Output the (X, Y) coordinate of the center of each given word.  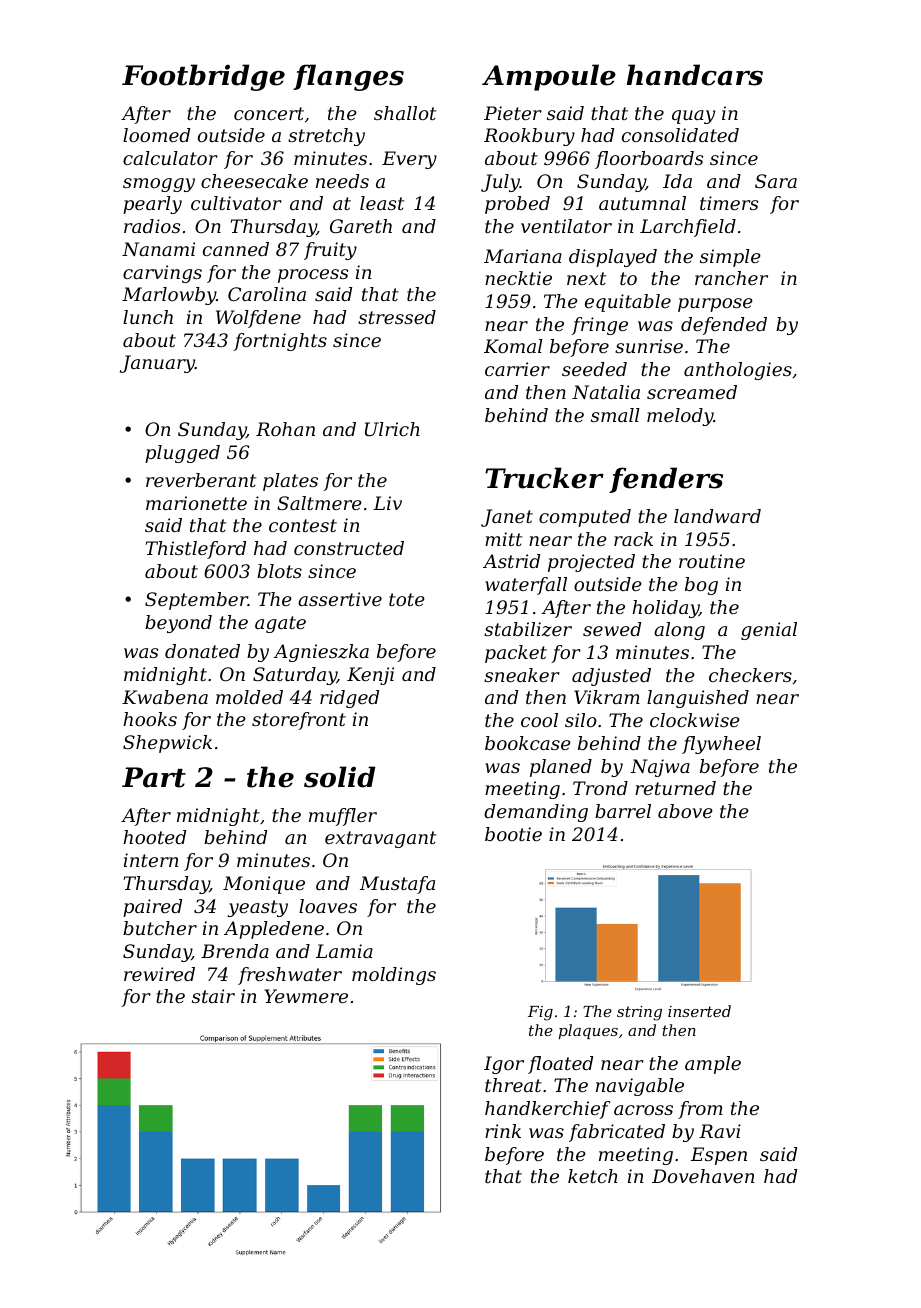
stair (213, 996)
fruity (330, 251)
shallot (405, 113)
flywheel (721, 745)
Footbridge (203, 77)
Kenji (370, 676)
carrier (517, 369)
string (639, 1013)
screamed (692, 392)
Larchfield (688, 228)
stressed (397, 317)
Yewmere (306, 996)
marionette (196, 503)
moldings (394, 976)
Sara (776, 181)
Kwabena (165, 697)
